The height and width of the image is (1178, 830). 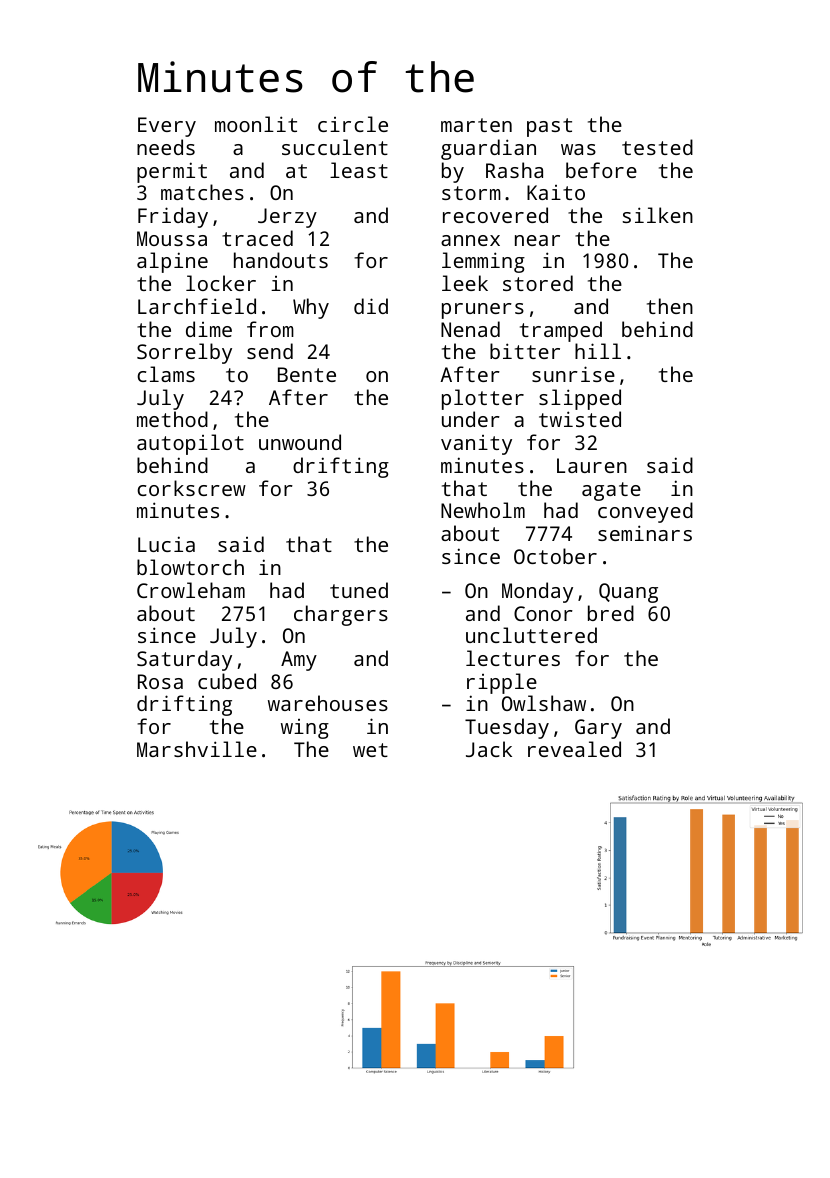 I want to click on warehouses, so click(x=328, y=703).
